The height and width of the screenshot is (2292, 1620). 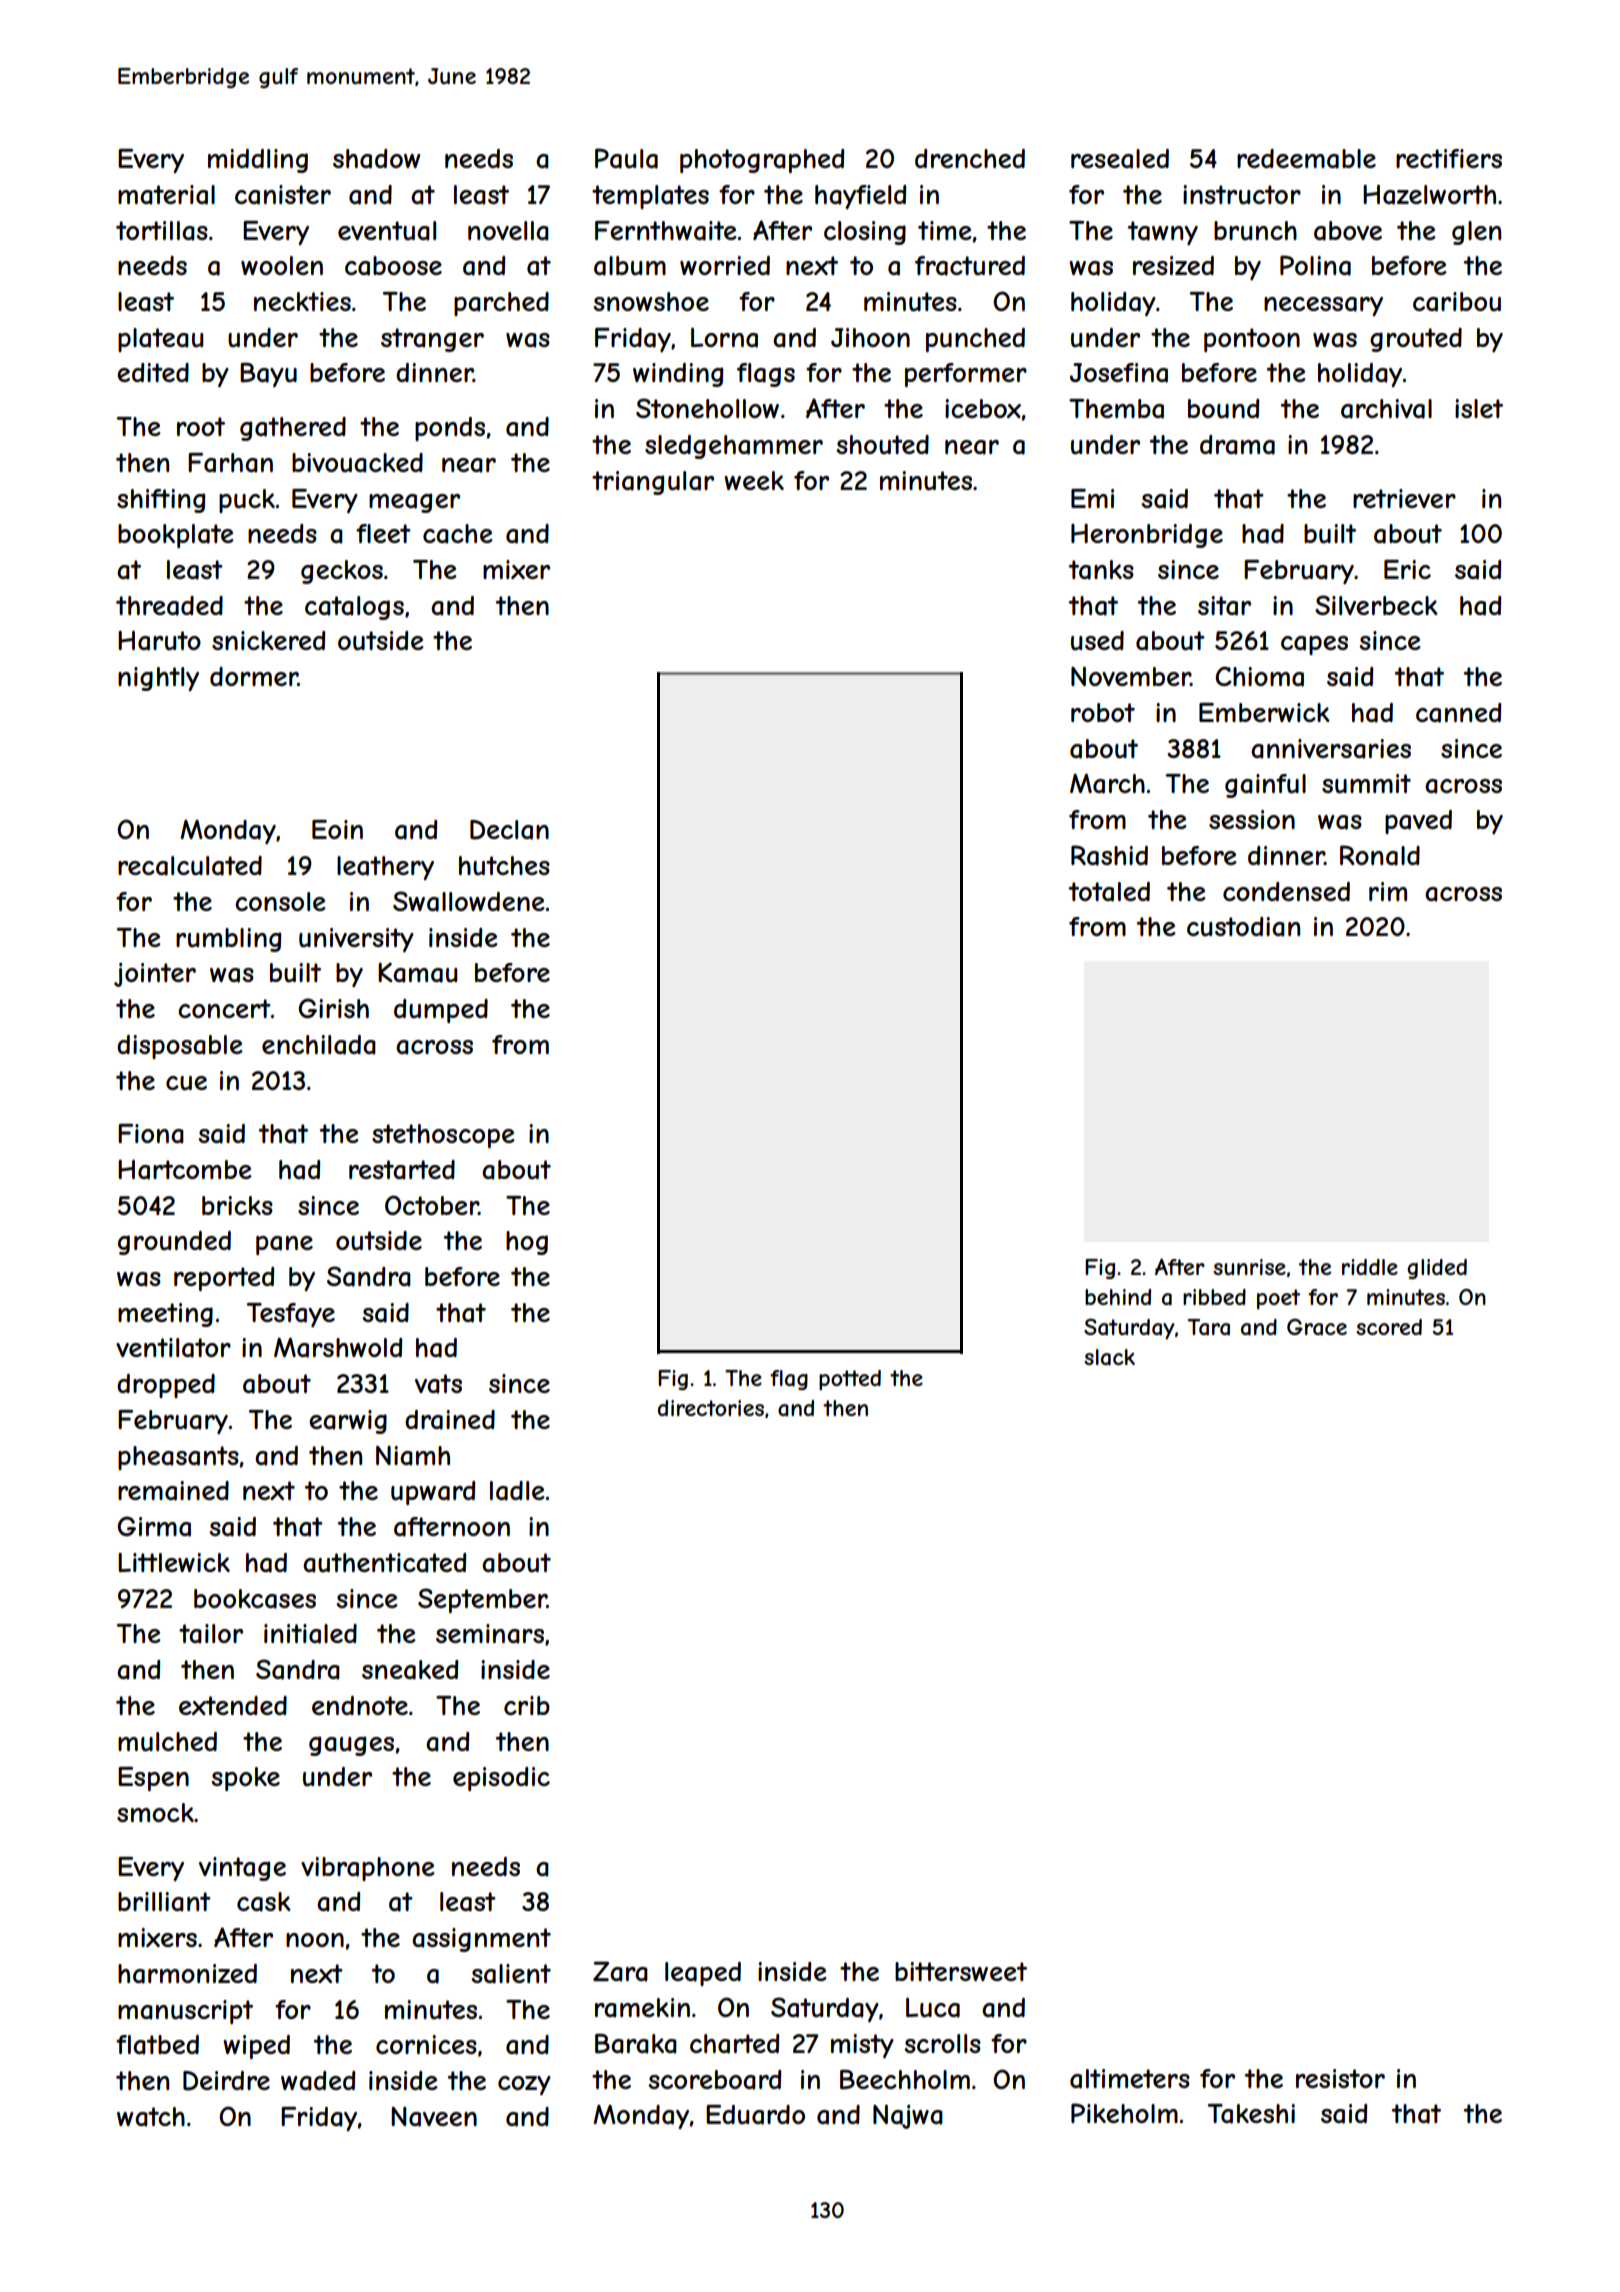 What do you see at coordinates (153, 372) in the screenshot?
I see `edited` at bounding box center [153, 372].
